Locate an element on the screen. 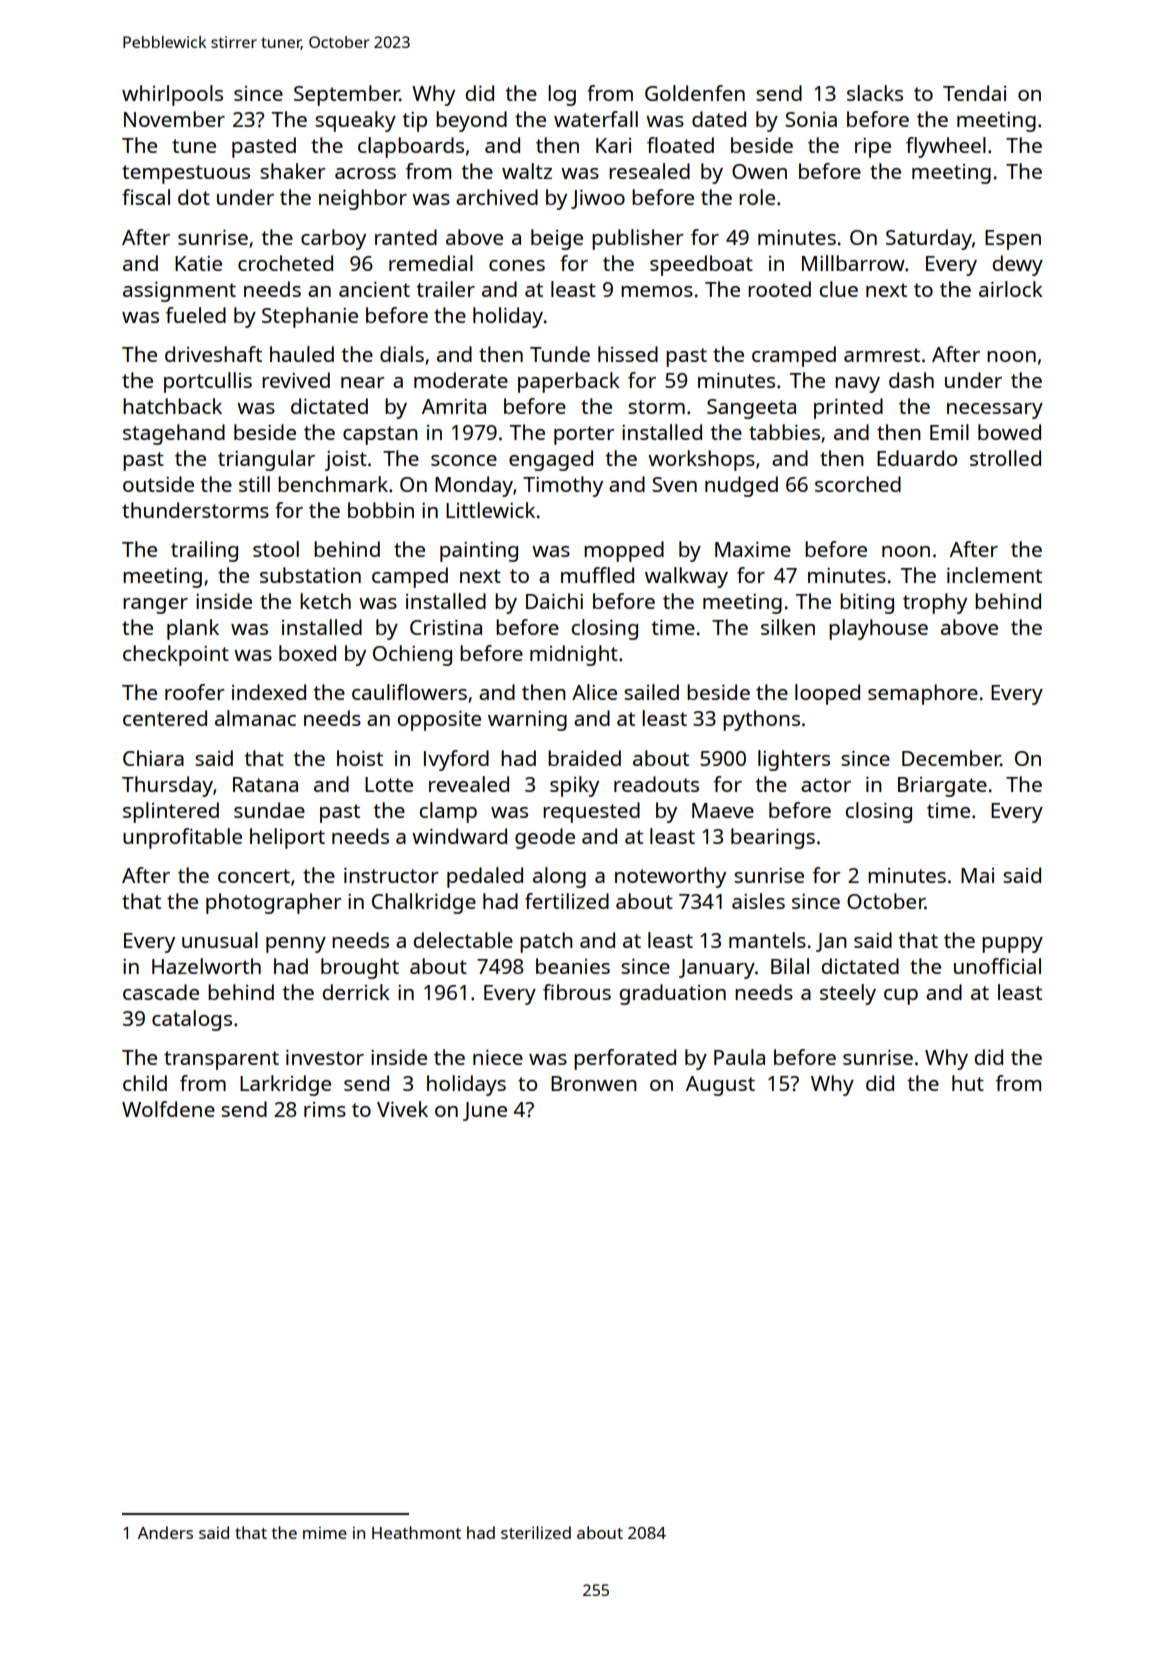 Image resolution: width=1165 pixels, height=1654 pixels. Anders is located at coordinates (165, 1532).
